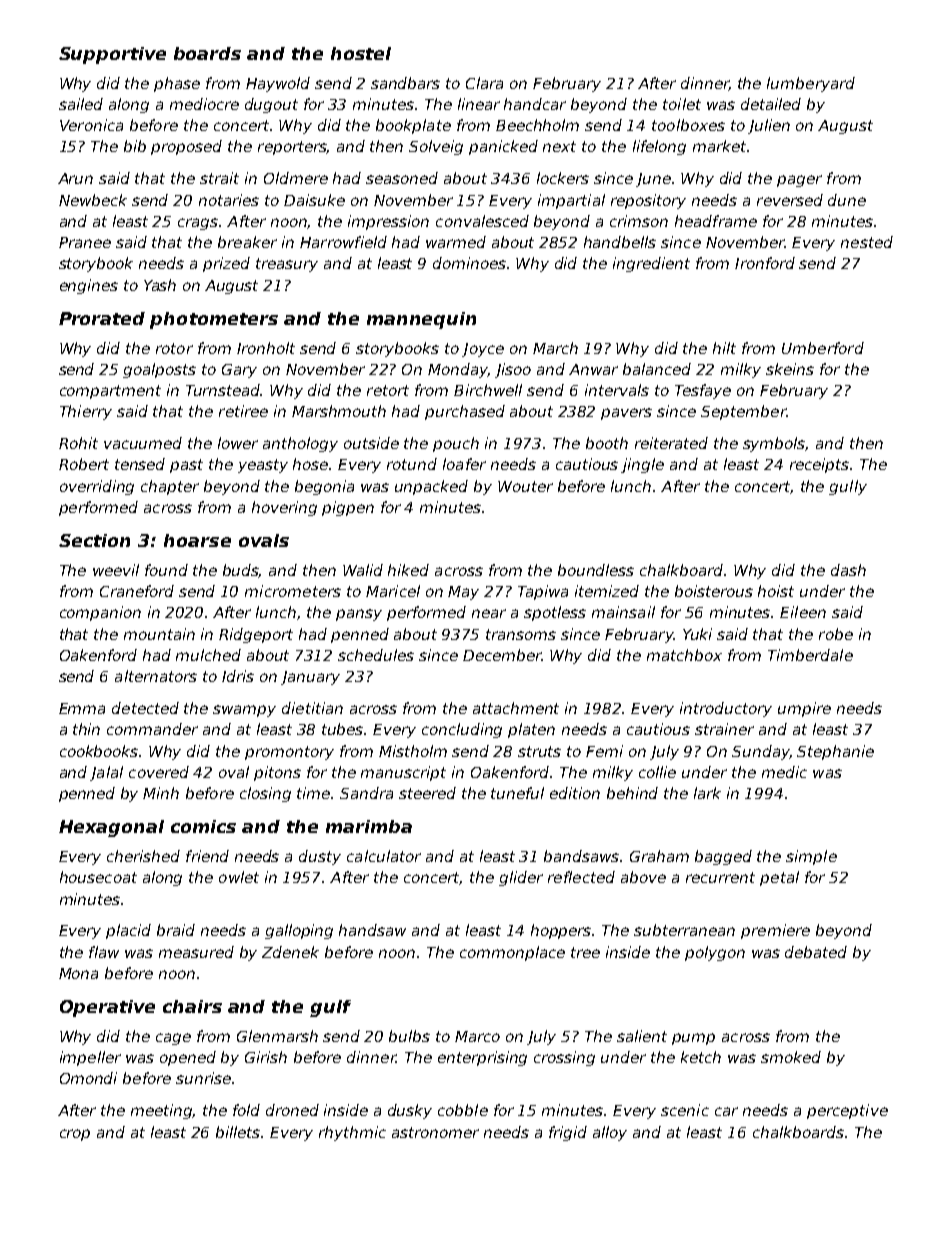 The height and width of the page is (1233, 952). I want to click on strainer, so click(724, 729).
